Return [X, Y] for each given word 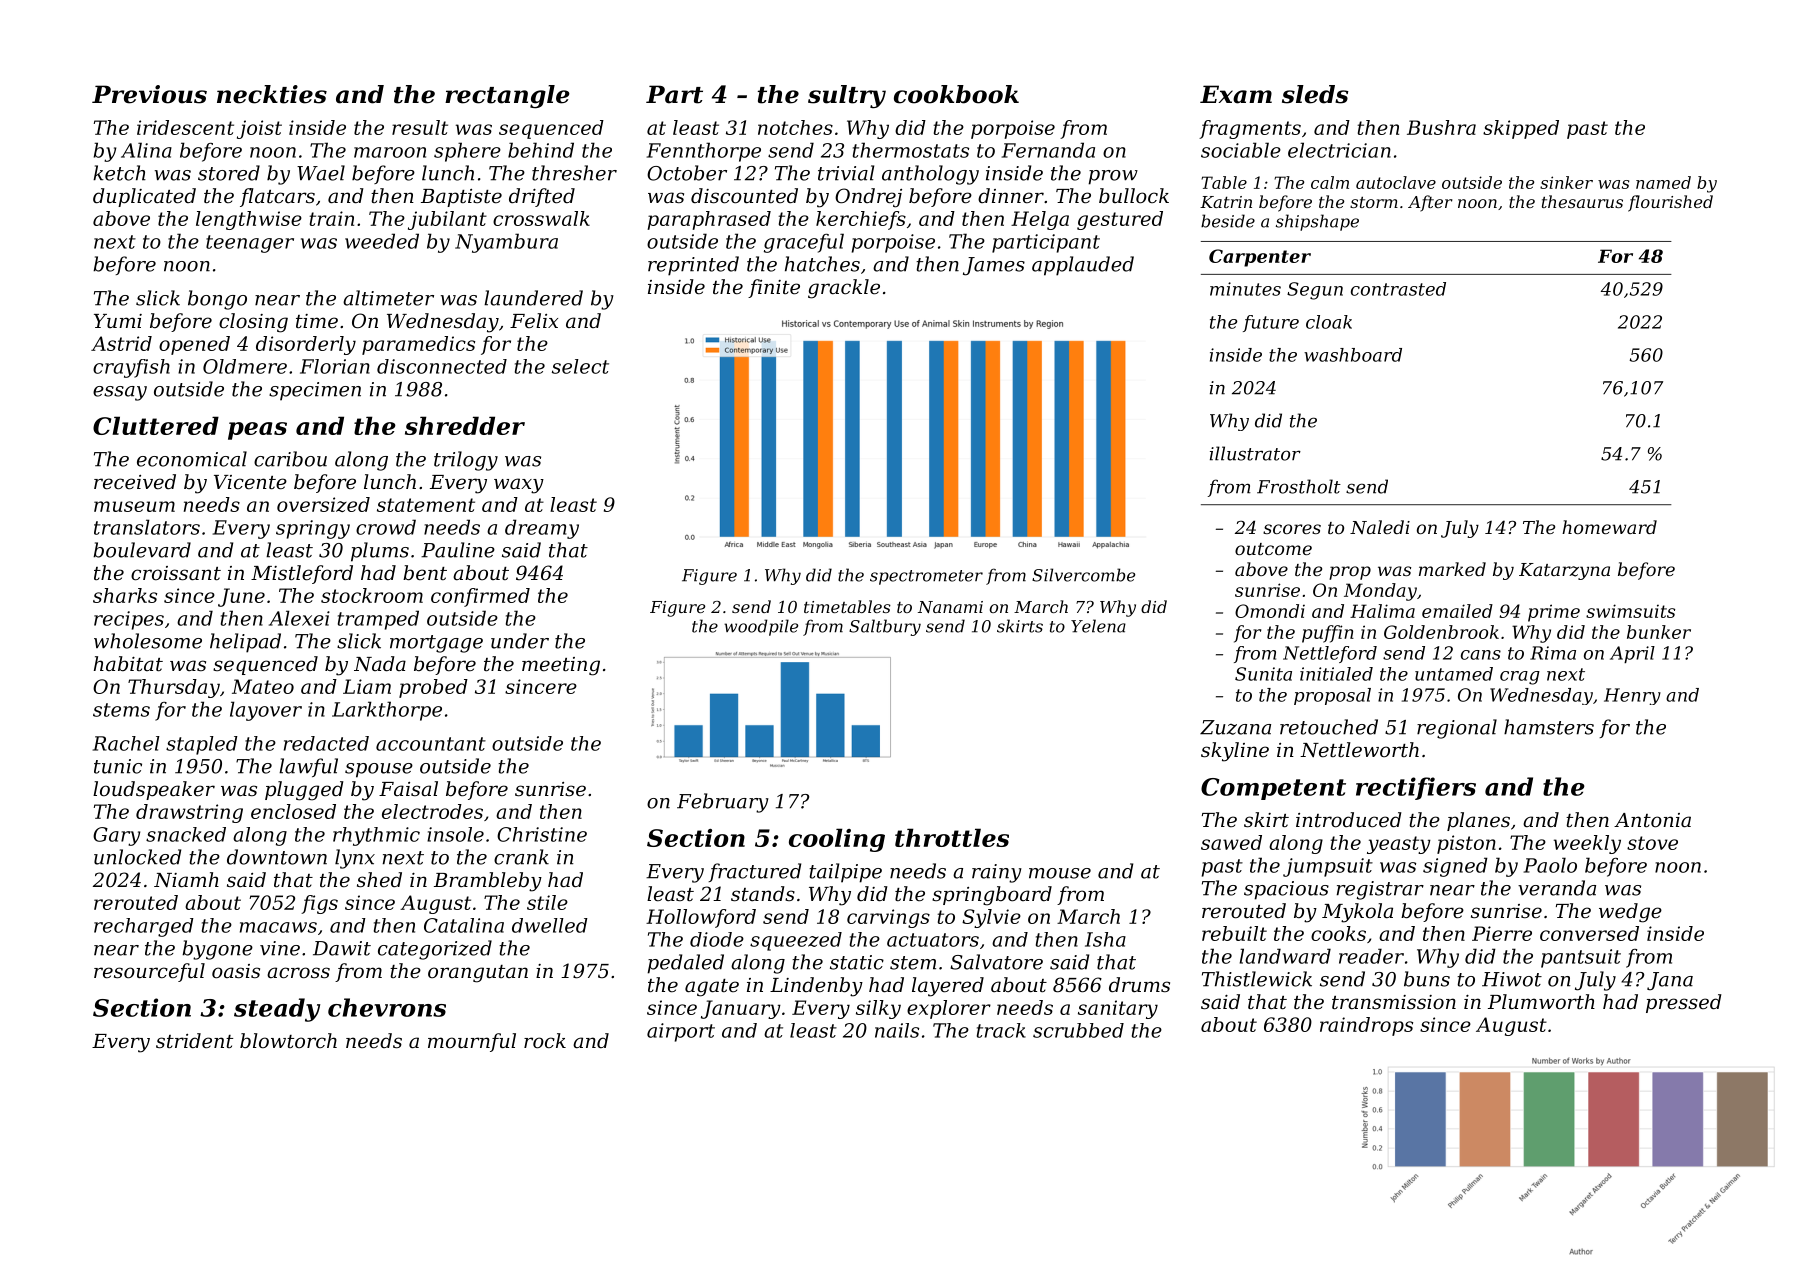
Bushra [1441, 127]
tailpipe [845, 873]
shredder [465, 425]
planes [1478, 821]
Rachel [126, 743]
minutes [1245, 289]
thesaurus [1582, 201]
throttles [952, 837]
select [580, 366]
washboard [1353, 355]
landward [1285, 956]
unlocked [137, 857]
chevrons [387, 1007]
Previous [149, 94]
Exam [1236, 94]
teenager [250, 244]
